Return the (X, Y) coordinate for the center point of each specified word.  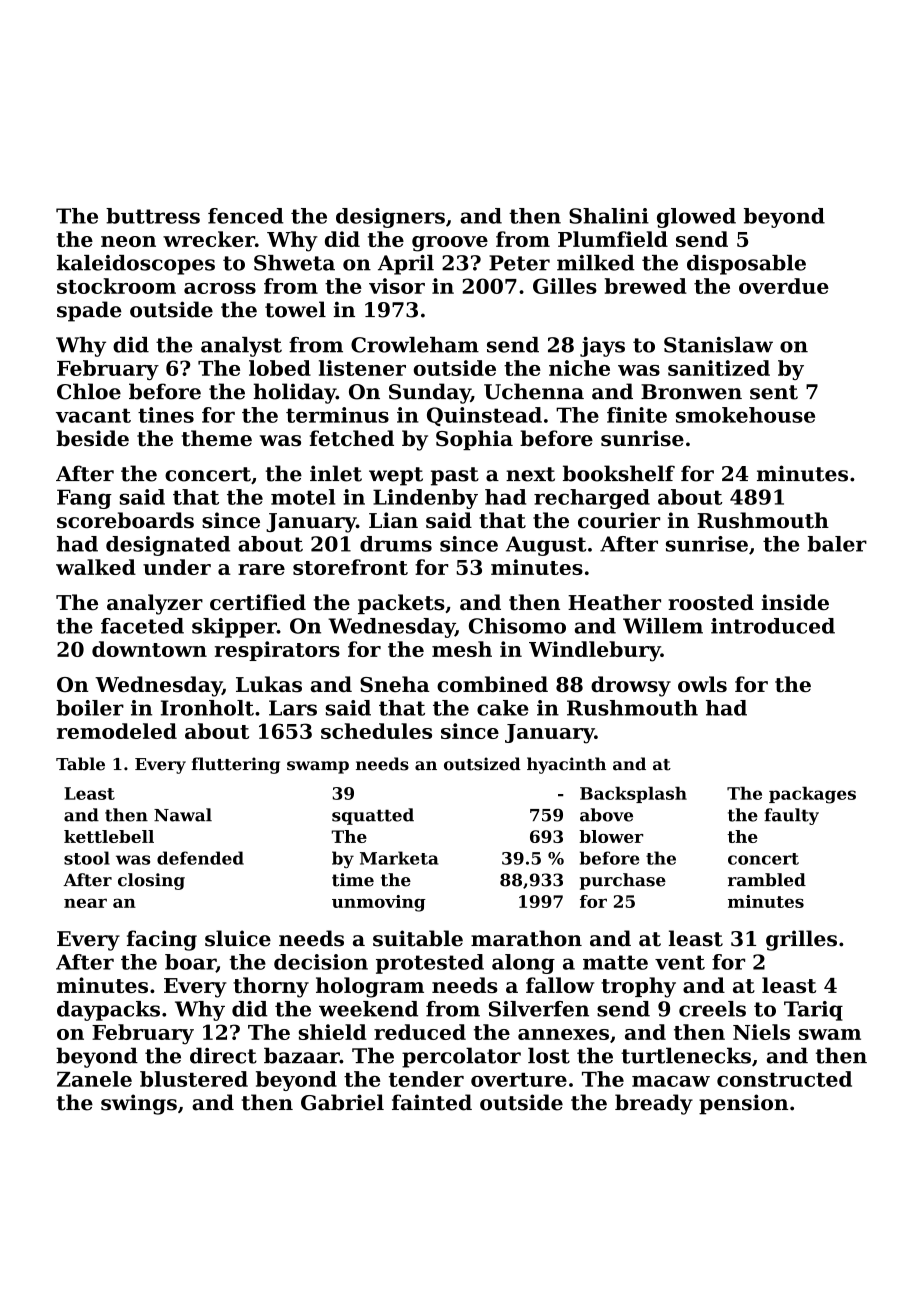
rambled (767, 880)
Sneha (395, 684)
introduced (773, 626)
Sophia (474, 440)
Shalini (609, 216)
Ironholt (207, 708)
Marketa (399, 858)
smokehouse (745, 415)
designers (390, 218)
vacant (93, 415)
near (85, 903)
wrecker (209, 239)
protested (430, 964)
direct (223, 1055)
